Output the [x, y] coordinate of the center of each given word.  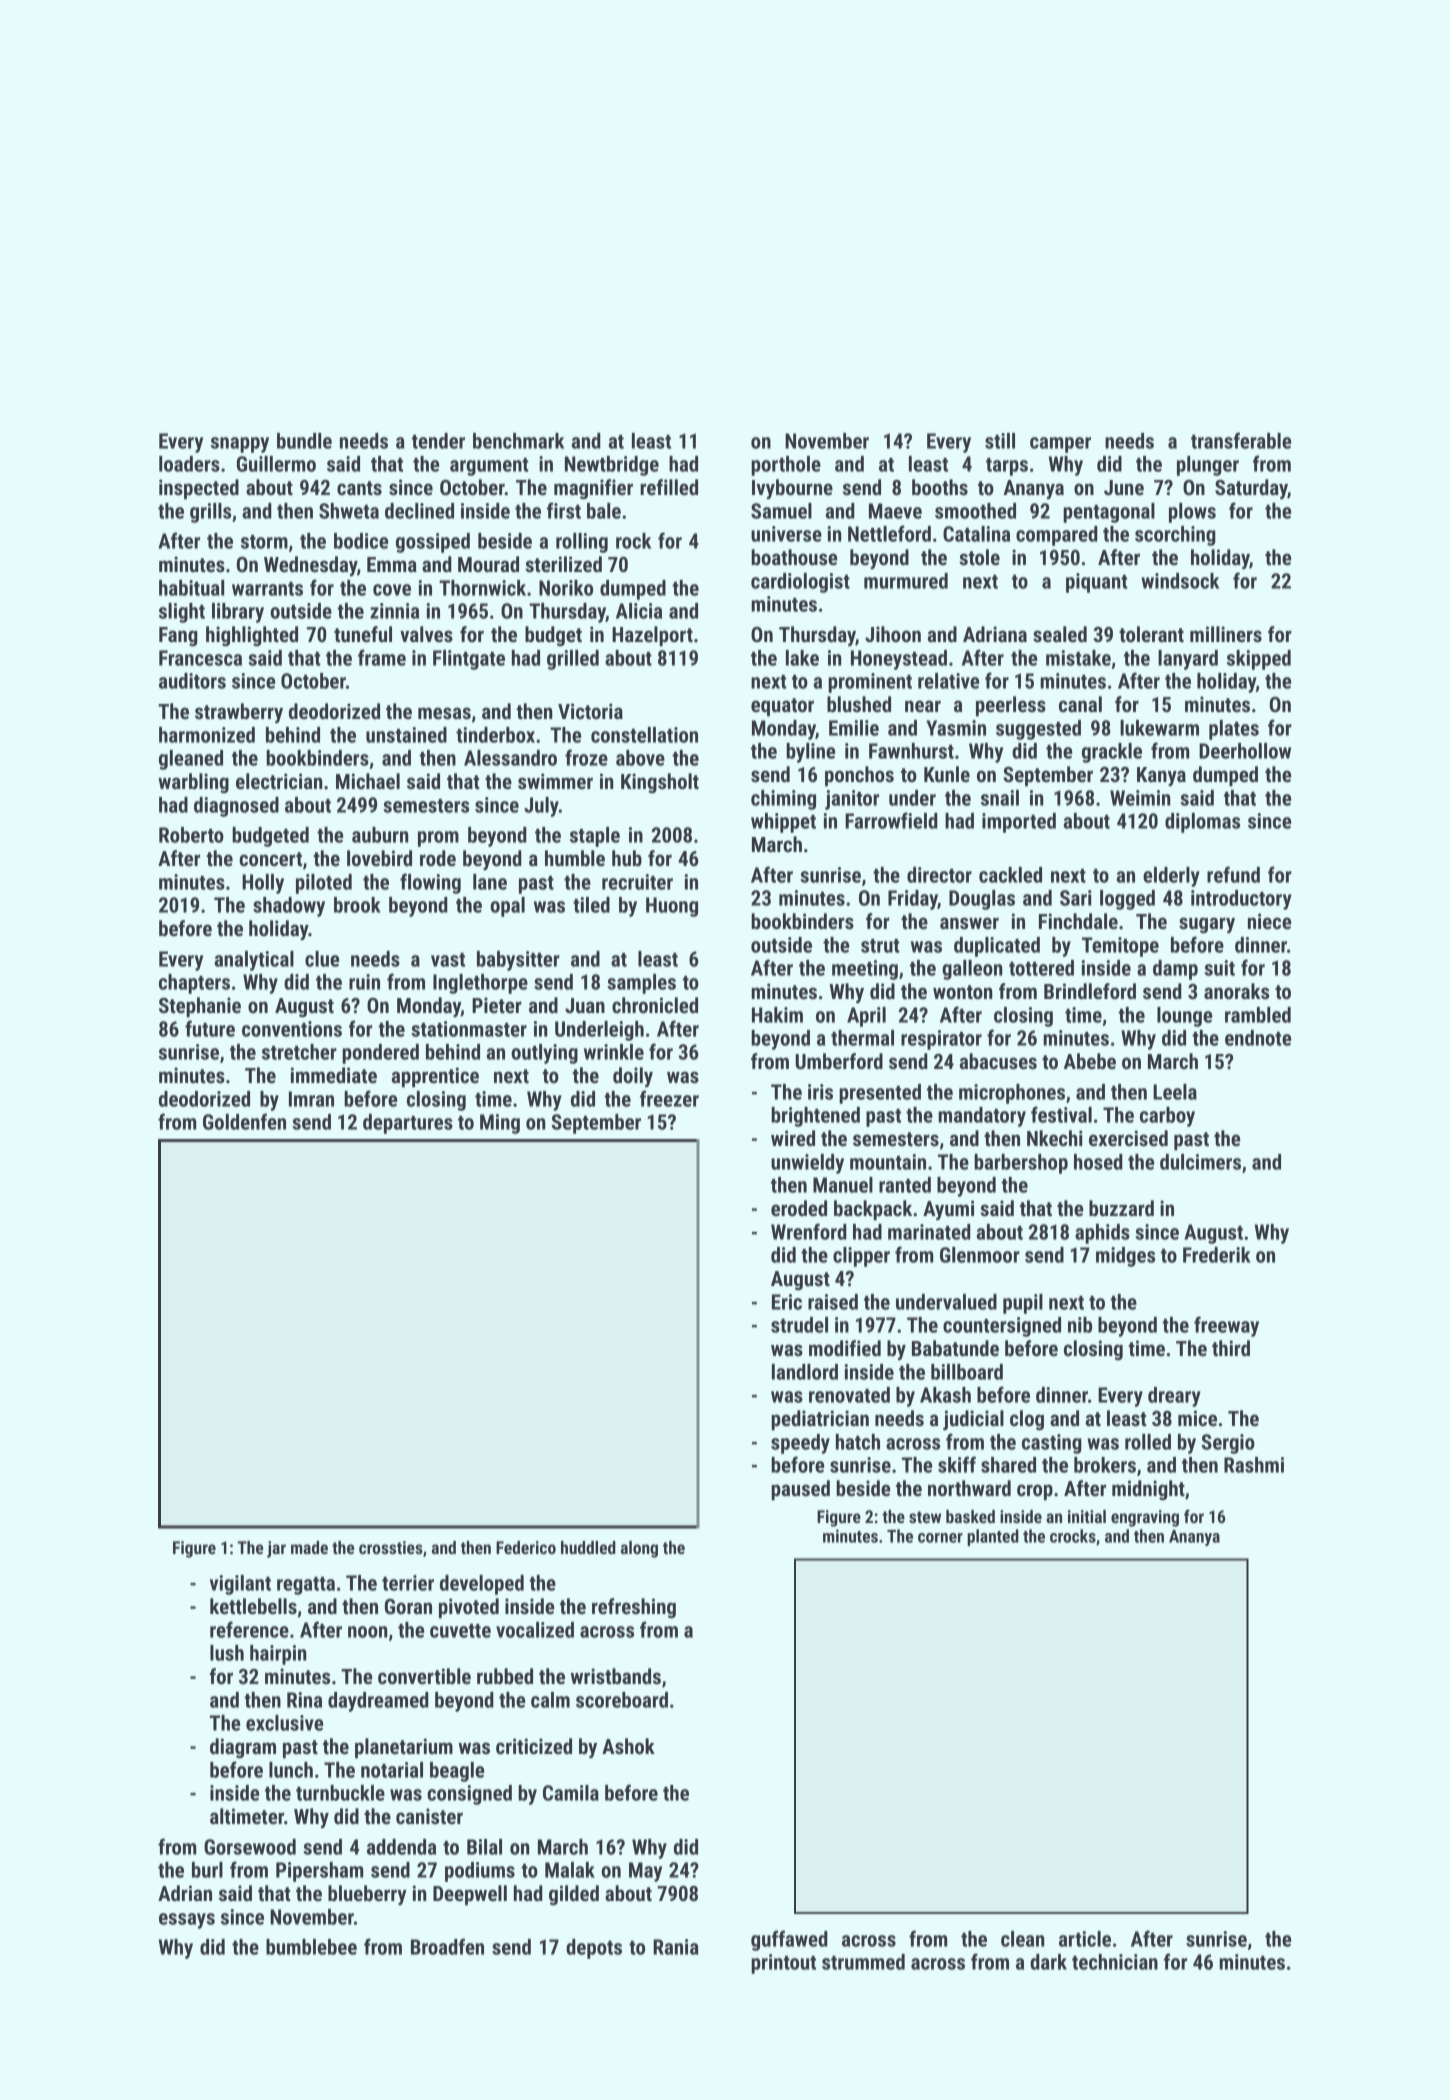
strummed [863, 1962]
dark [1048, 1962]
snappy [240, 445]
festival [1061, 1114]
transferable [1241, 440]
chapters [194, 984]
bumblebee [311, 1947]
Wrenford [809, 1231]
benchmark [518, 441]
